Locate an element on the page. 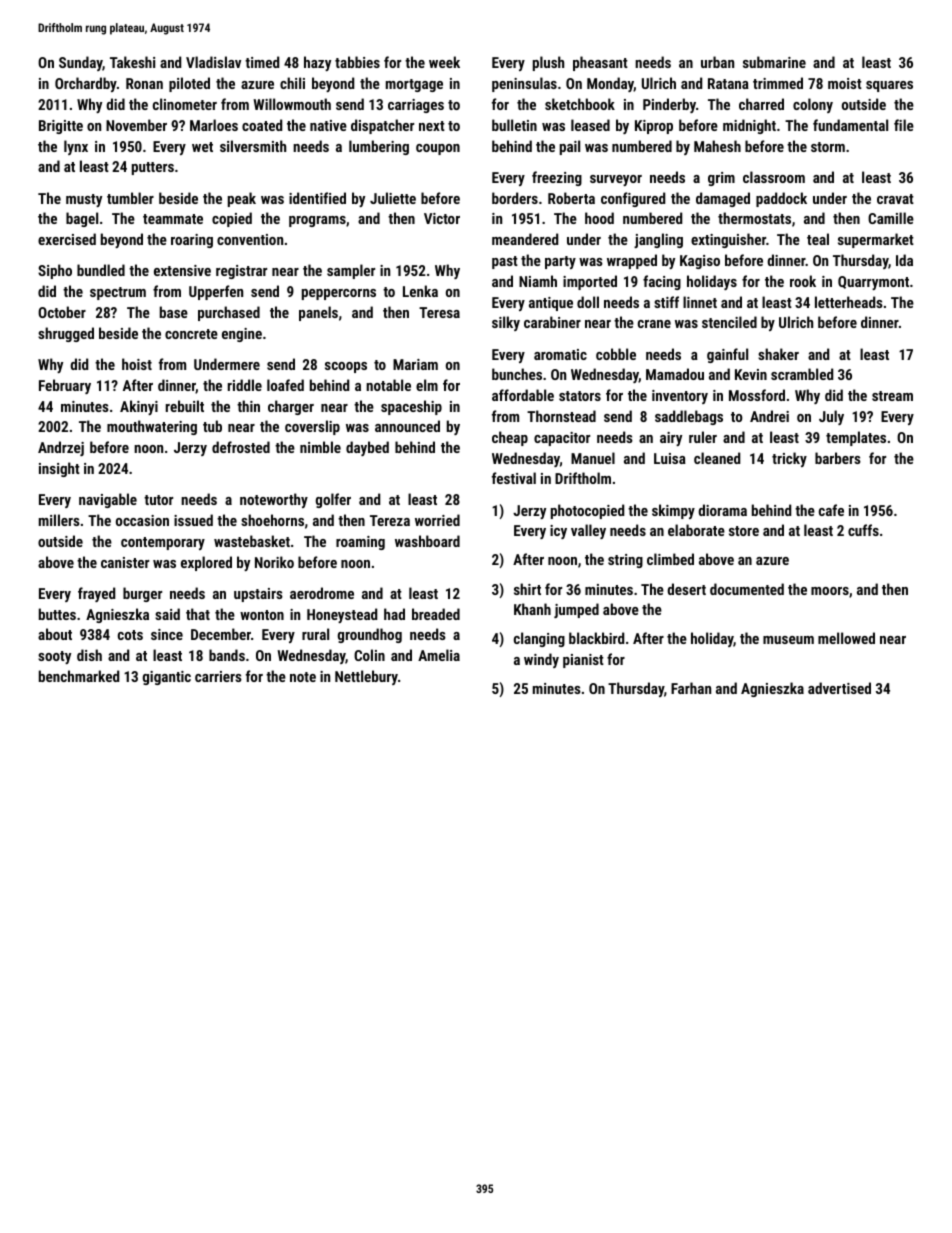  blackbird is located at coordinates (596, 638).
